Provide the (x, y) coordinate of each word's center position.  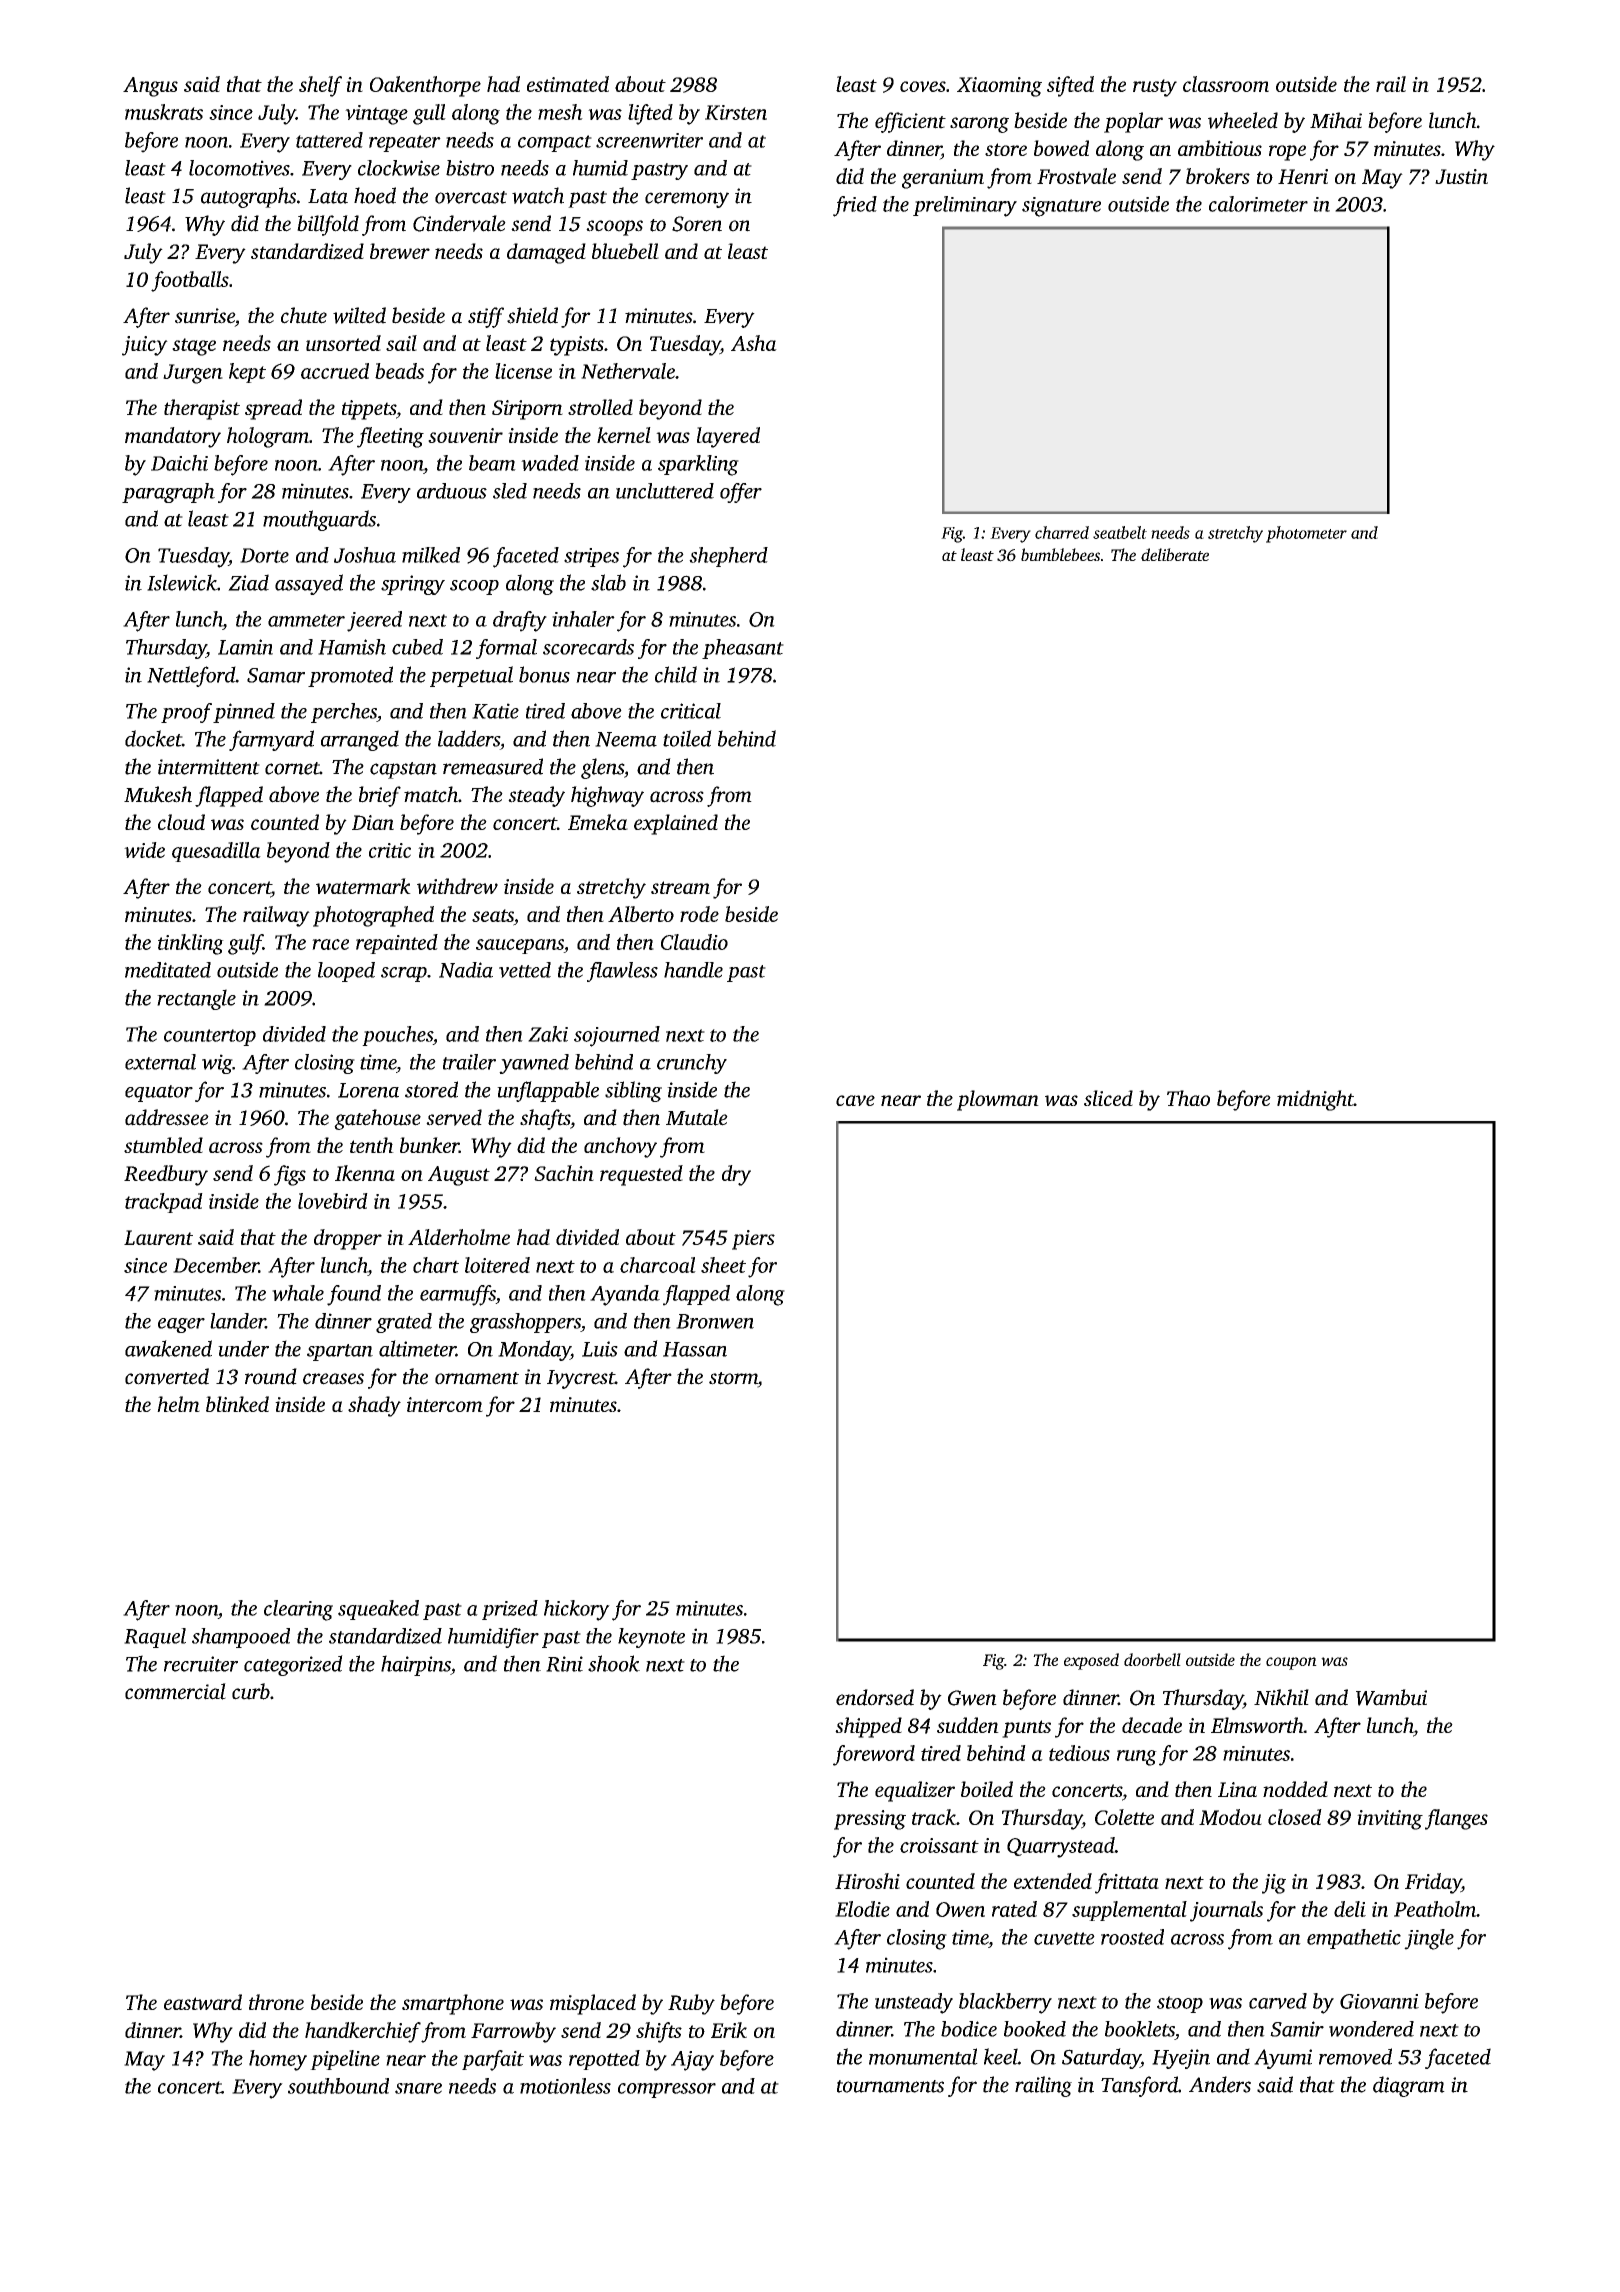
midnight (1315, 1100)
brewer (400, 251)
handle (693, 970)
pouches (397, 1036)
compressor (667, 2090)
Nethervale (628, 371)
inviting (1390, 1820)
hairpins (416, 1665)
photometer (1306, 534)
